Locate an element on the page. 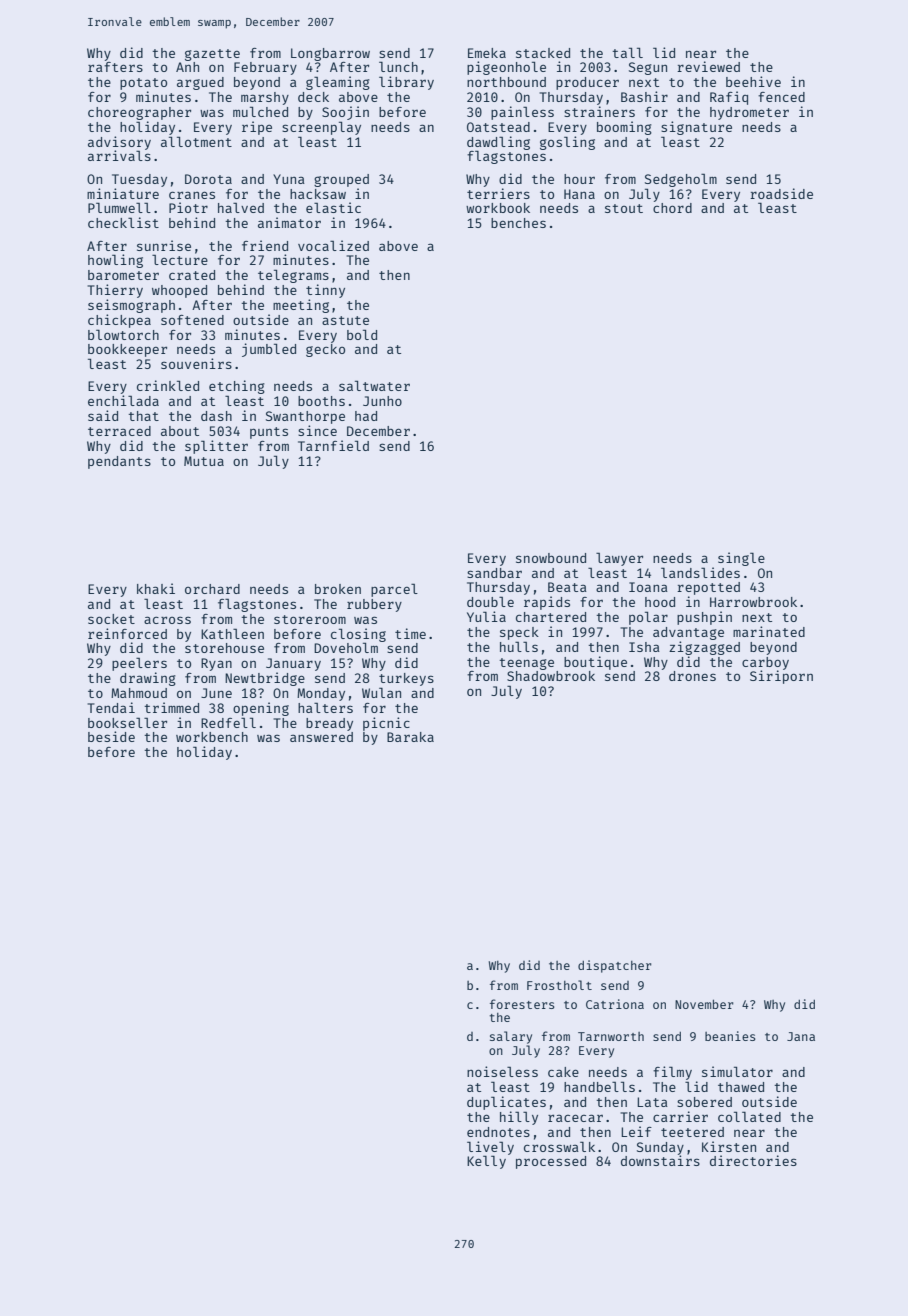 The width and height of the page is (908, 1316). Kelly is located at coordinates (486, 1162).
